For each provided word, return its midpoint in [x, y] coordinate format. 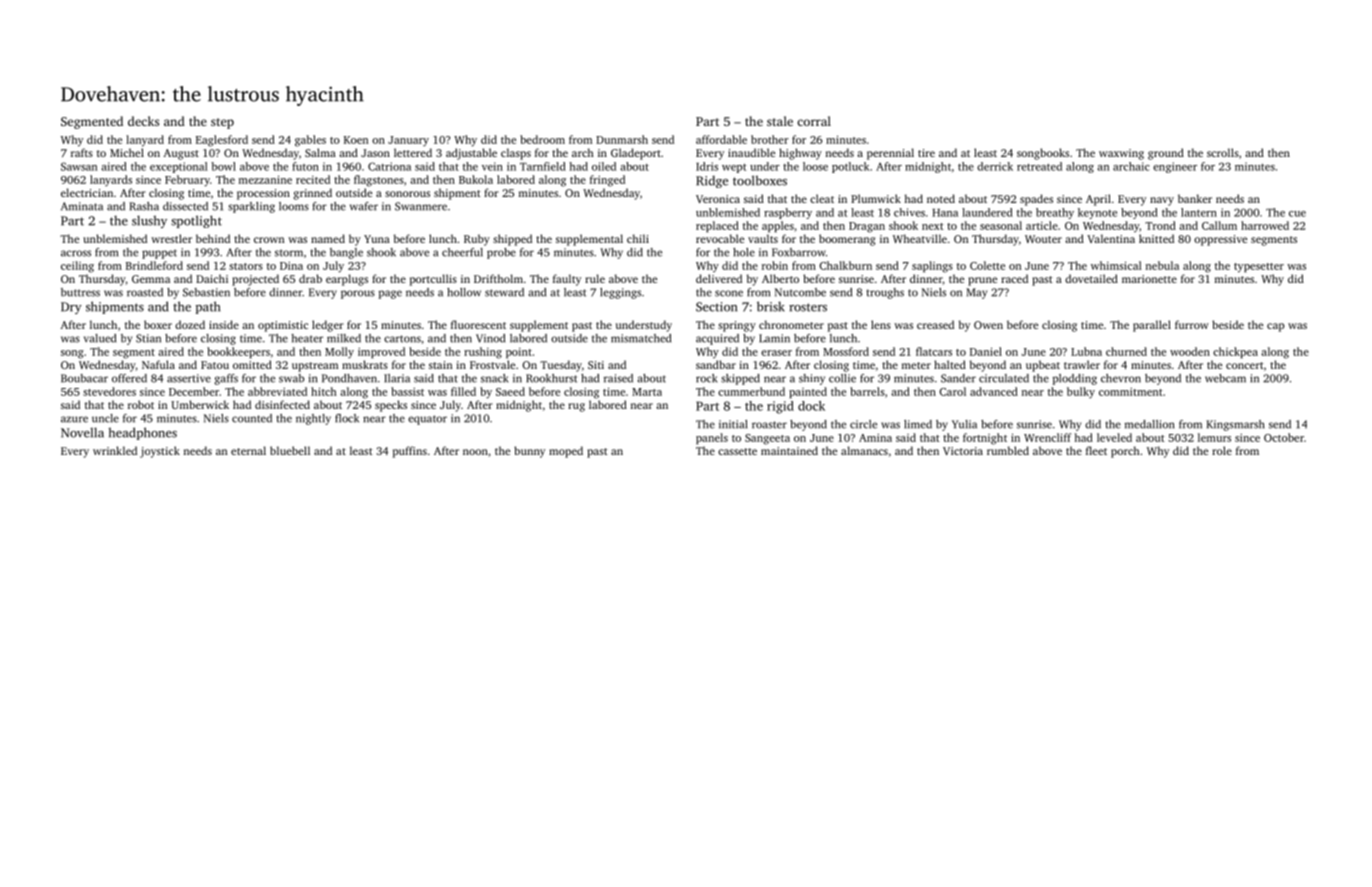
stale [780, 121]
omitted [252, 364]
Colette [987, 265]
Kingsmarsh [1235, 425]
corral [814, 121]
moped [566, 452]
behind [213, 238]
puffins [410, 452]
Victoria [963, 451]
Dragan [867, 227]
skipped [740, 379]
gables [310, 141]
